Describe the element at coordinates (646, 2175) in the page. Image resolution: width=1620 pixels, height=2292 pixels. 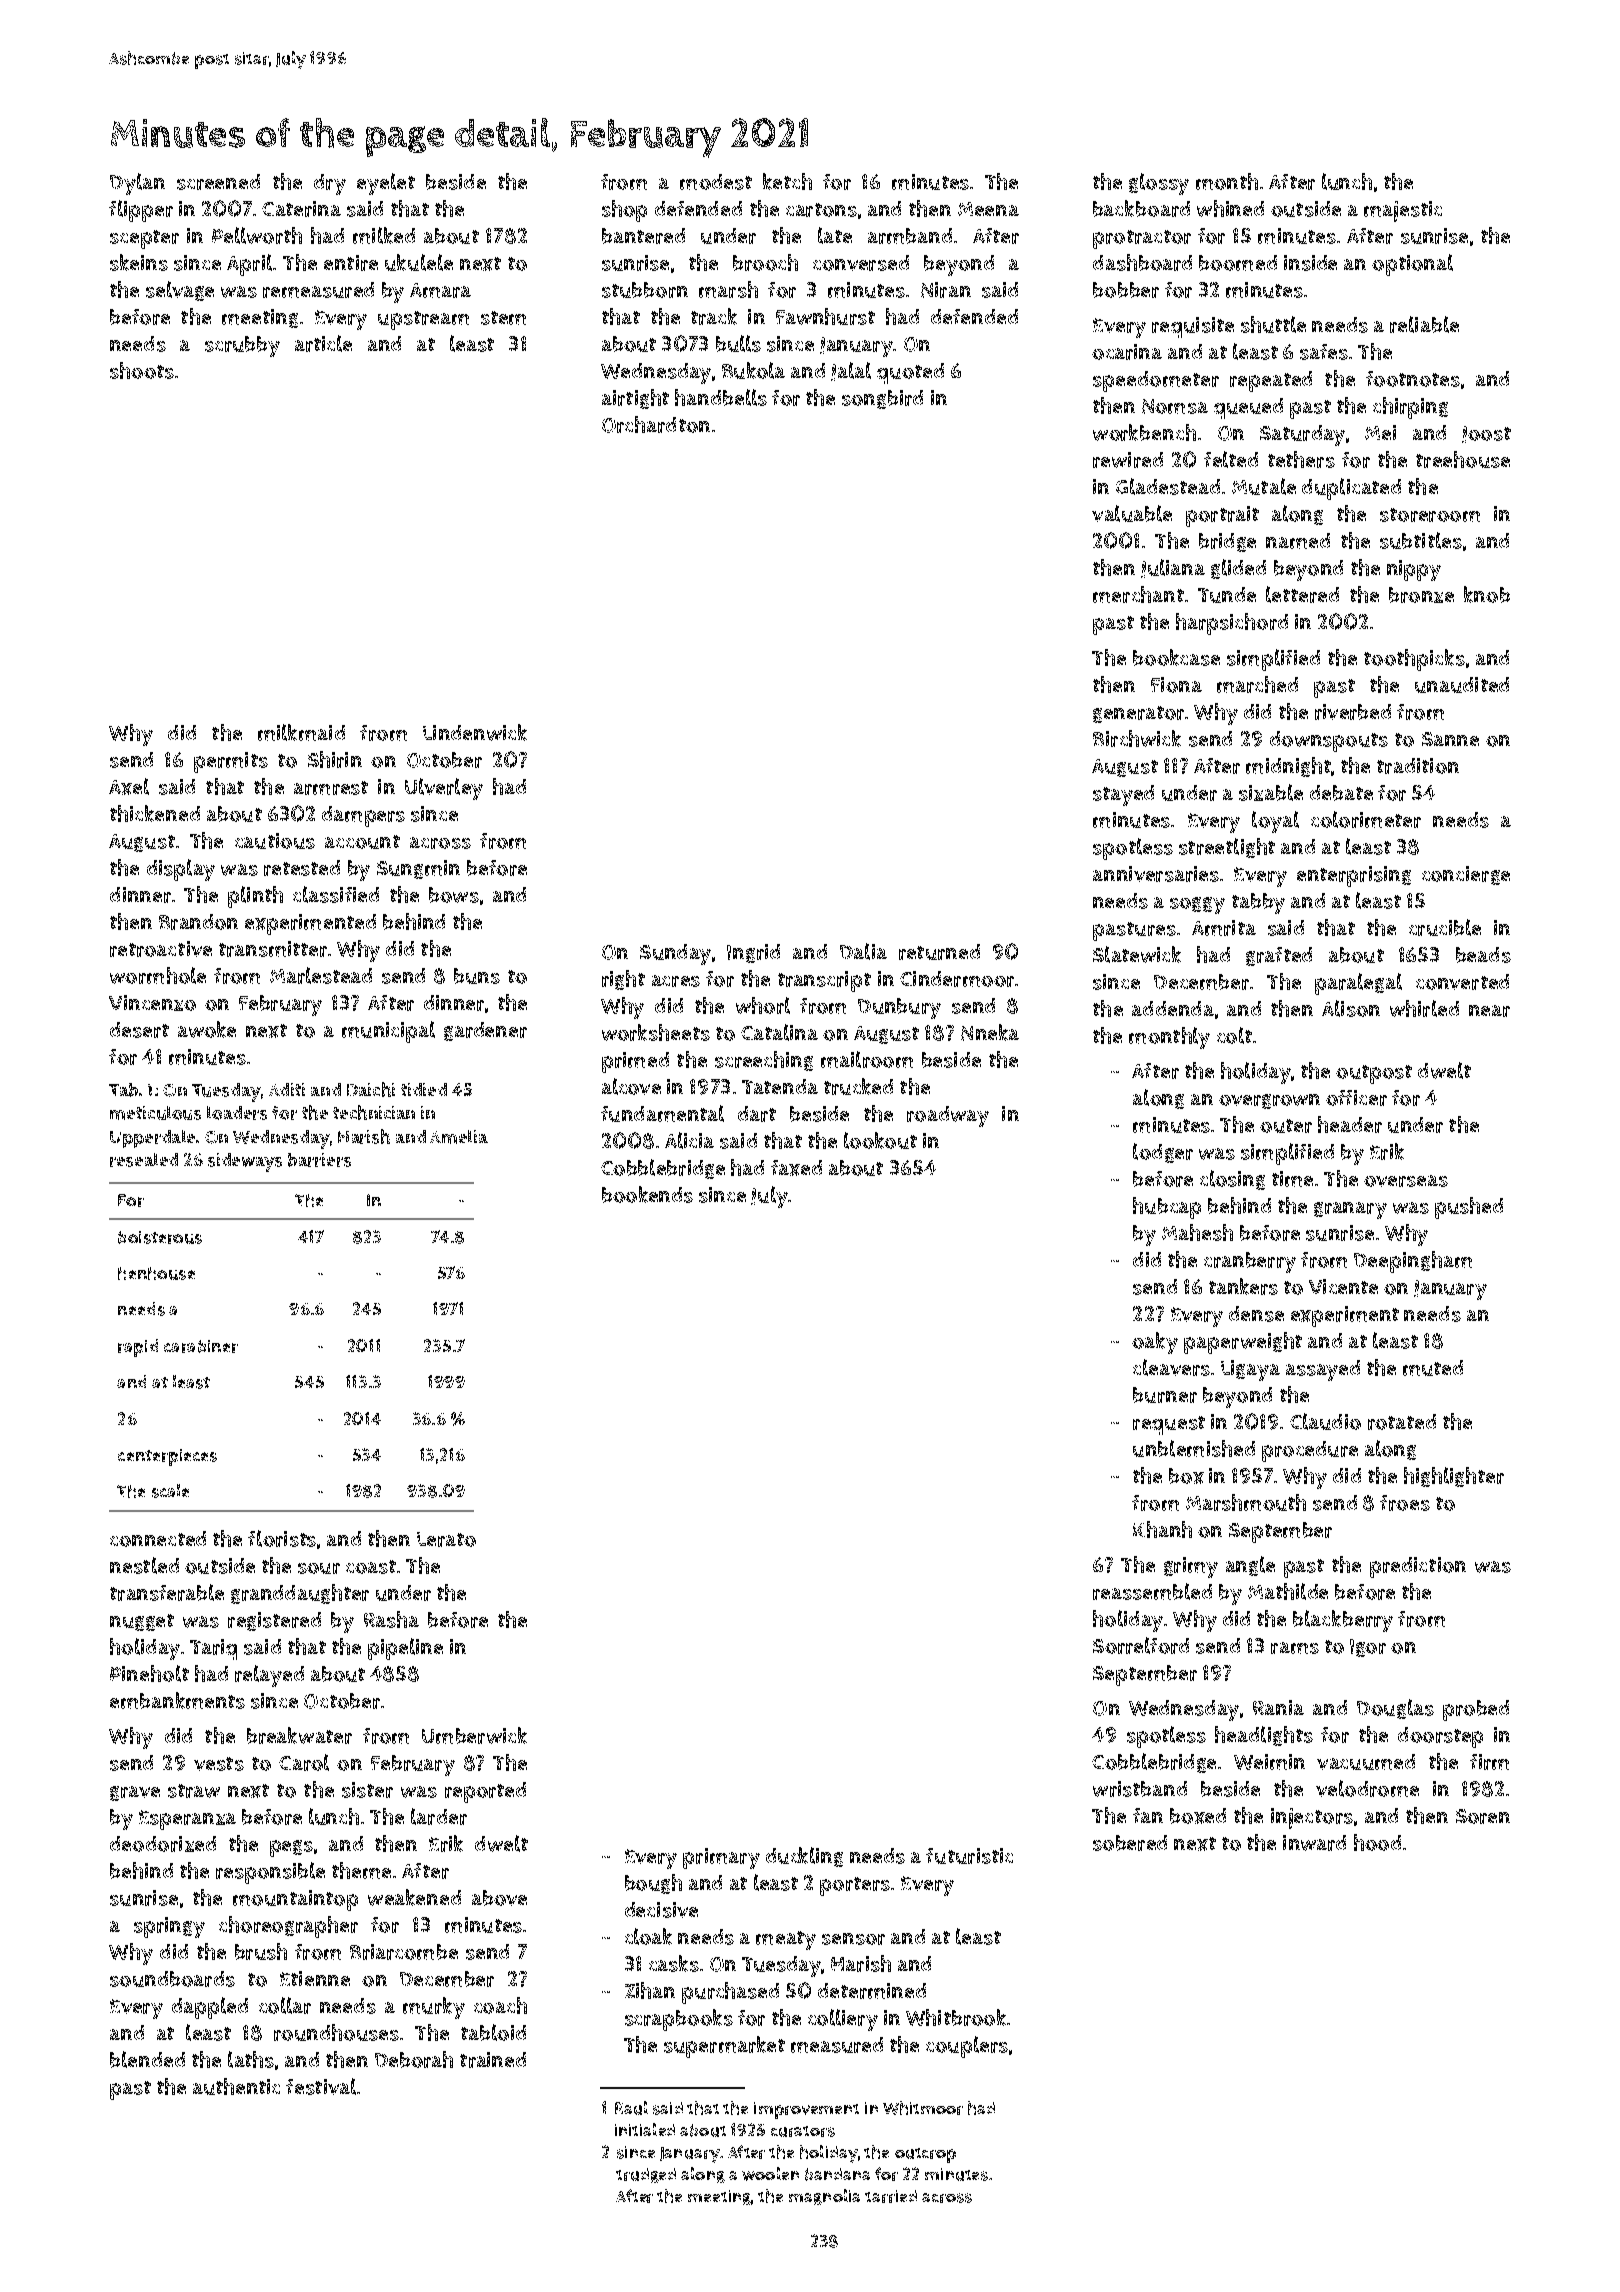
I see `trudged` at that location.
